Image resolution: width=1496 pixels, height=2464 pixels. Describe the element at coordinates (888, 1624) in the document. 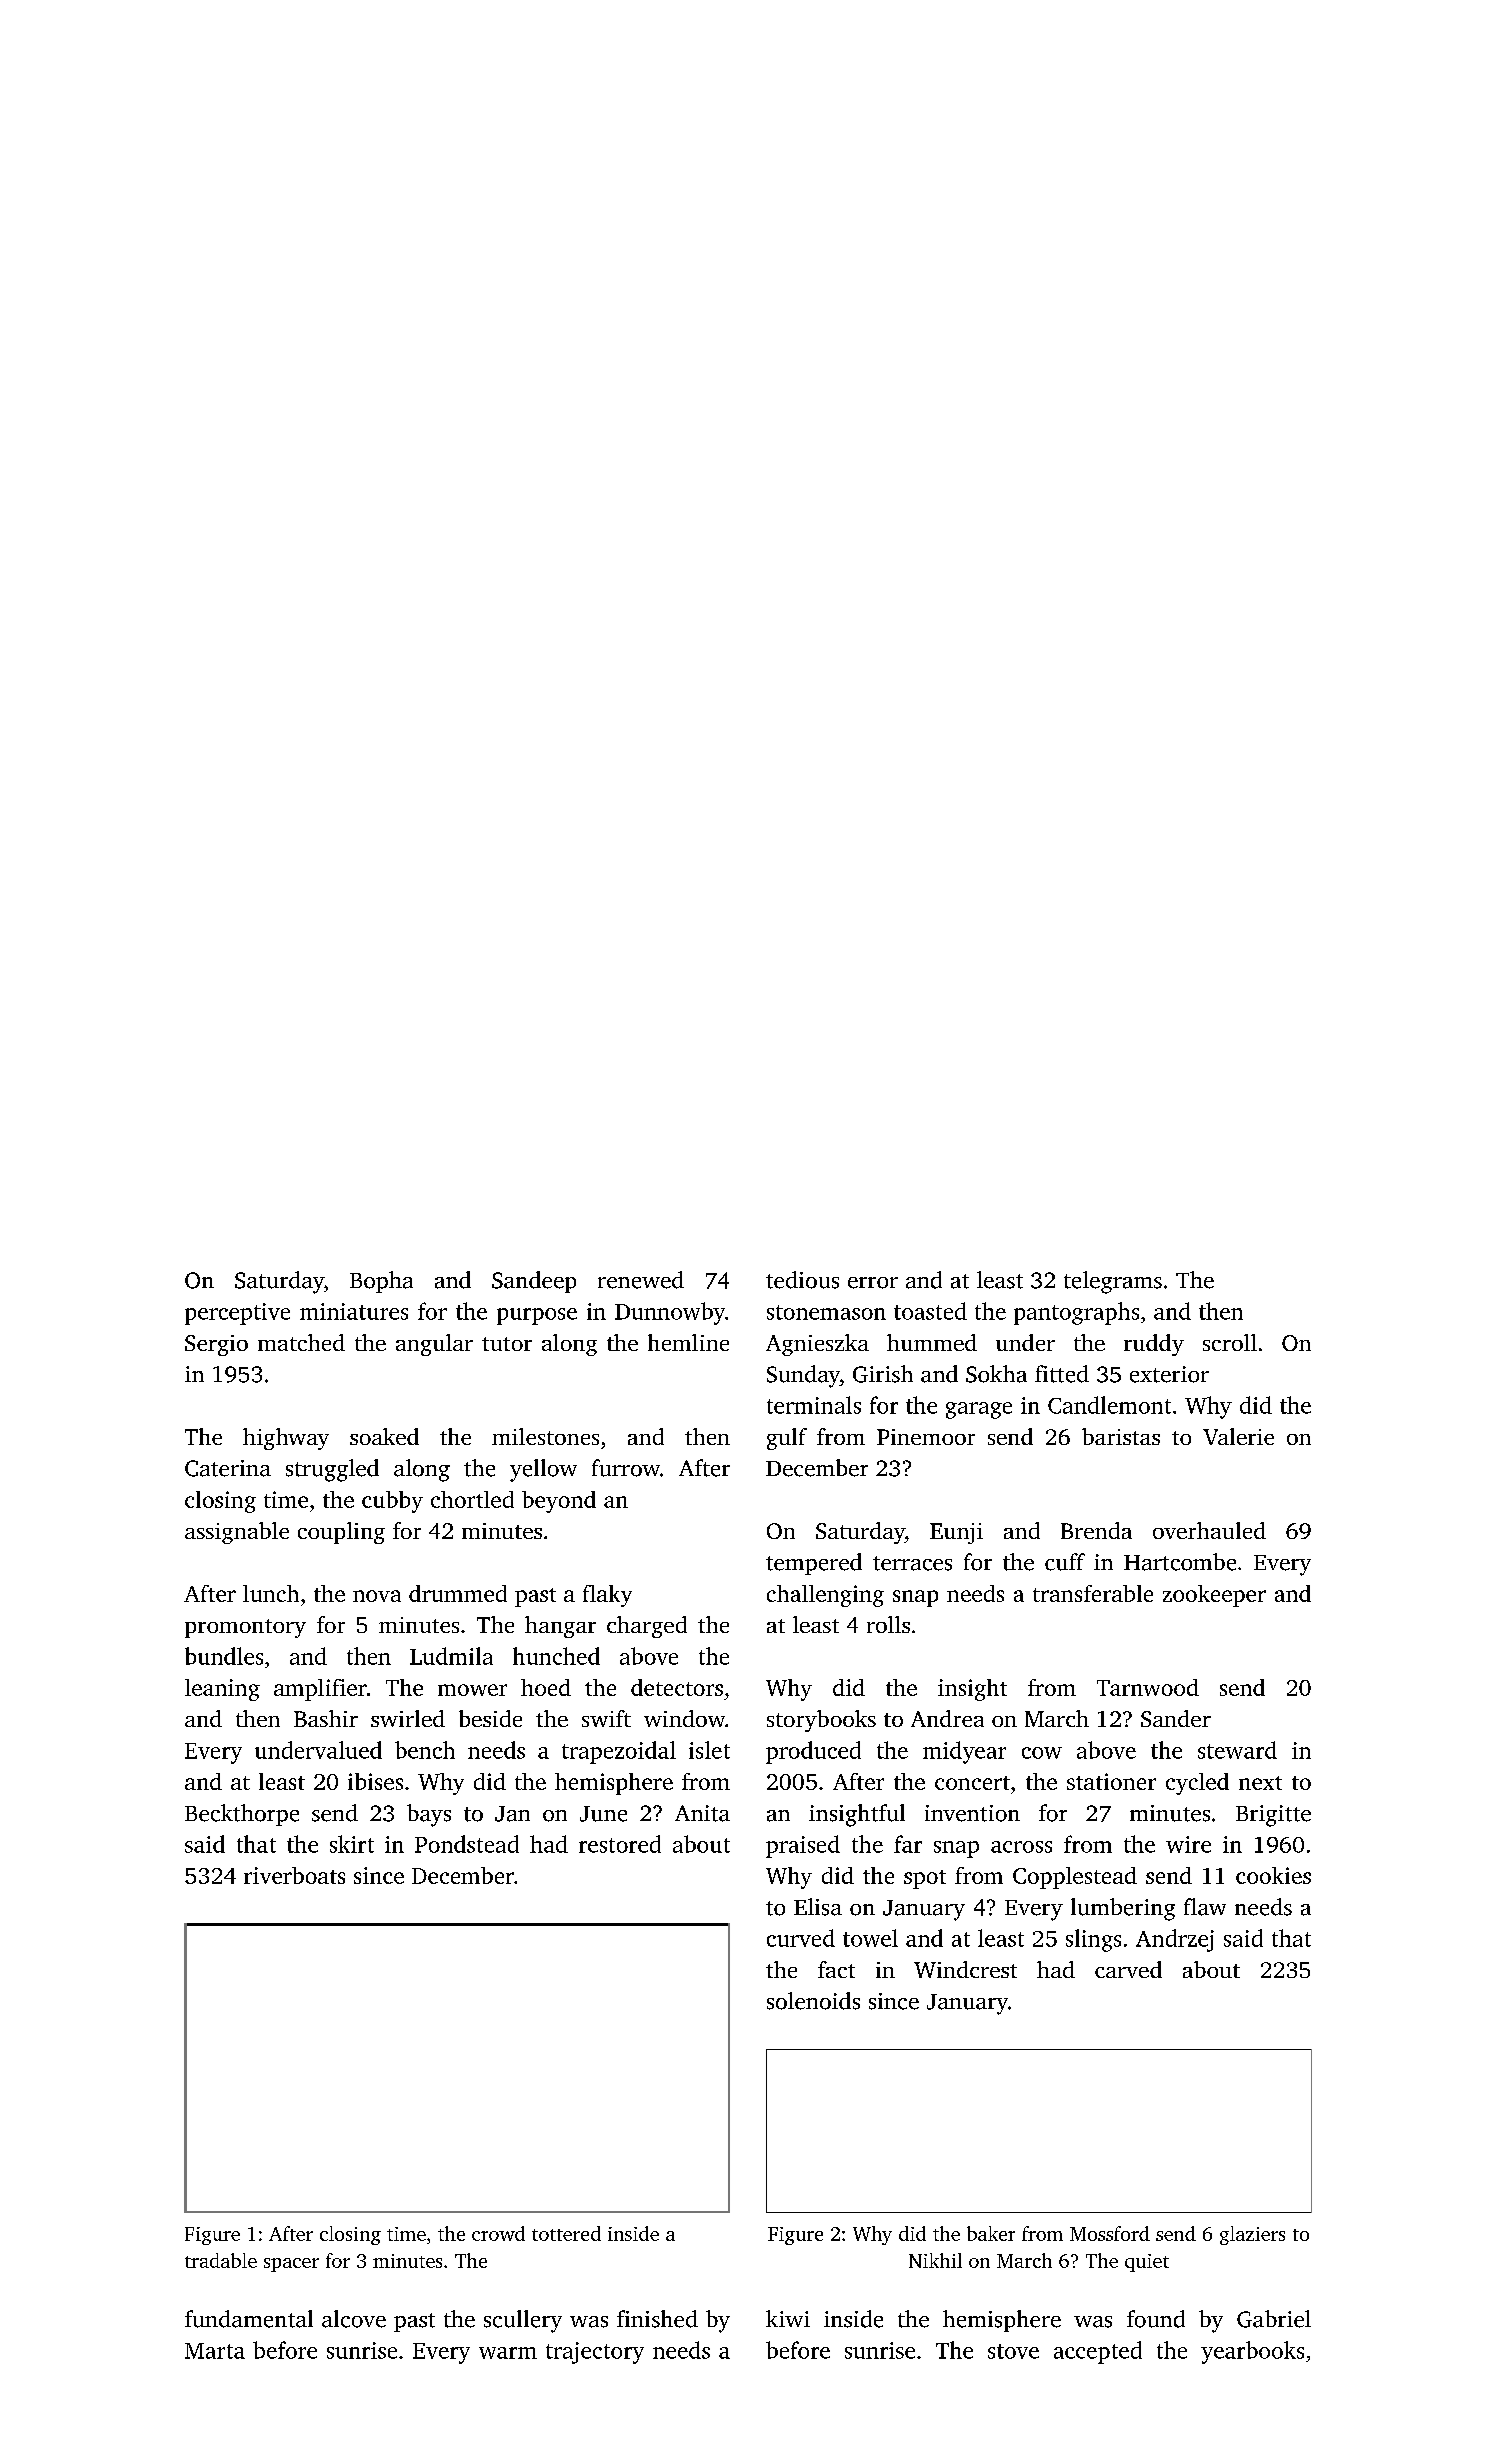

I see `rolls` at that location.
